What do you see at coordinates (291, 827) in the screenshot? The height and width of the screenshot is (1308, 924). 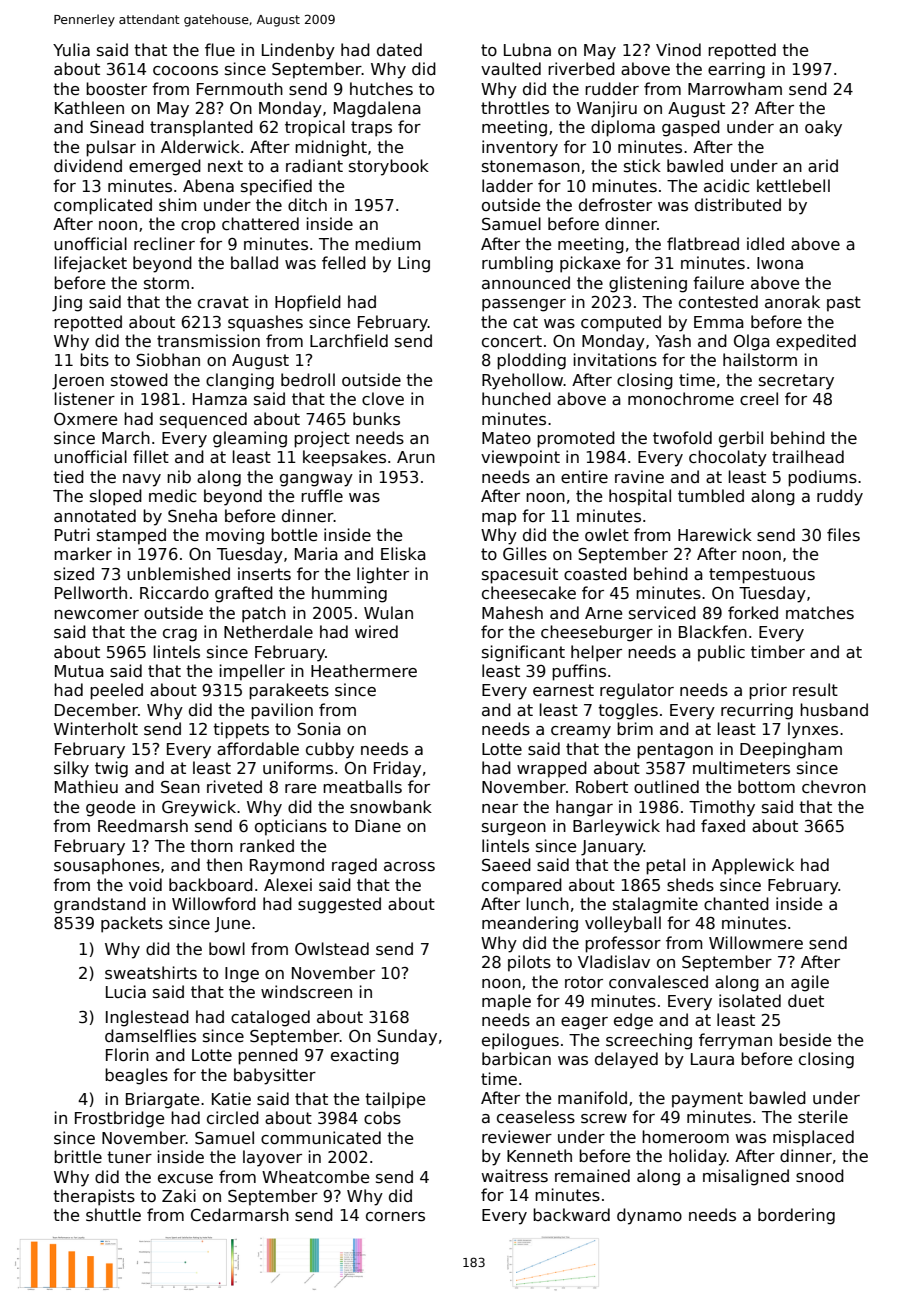 I see `opticians` at bounding box center [291, 827].
